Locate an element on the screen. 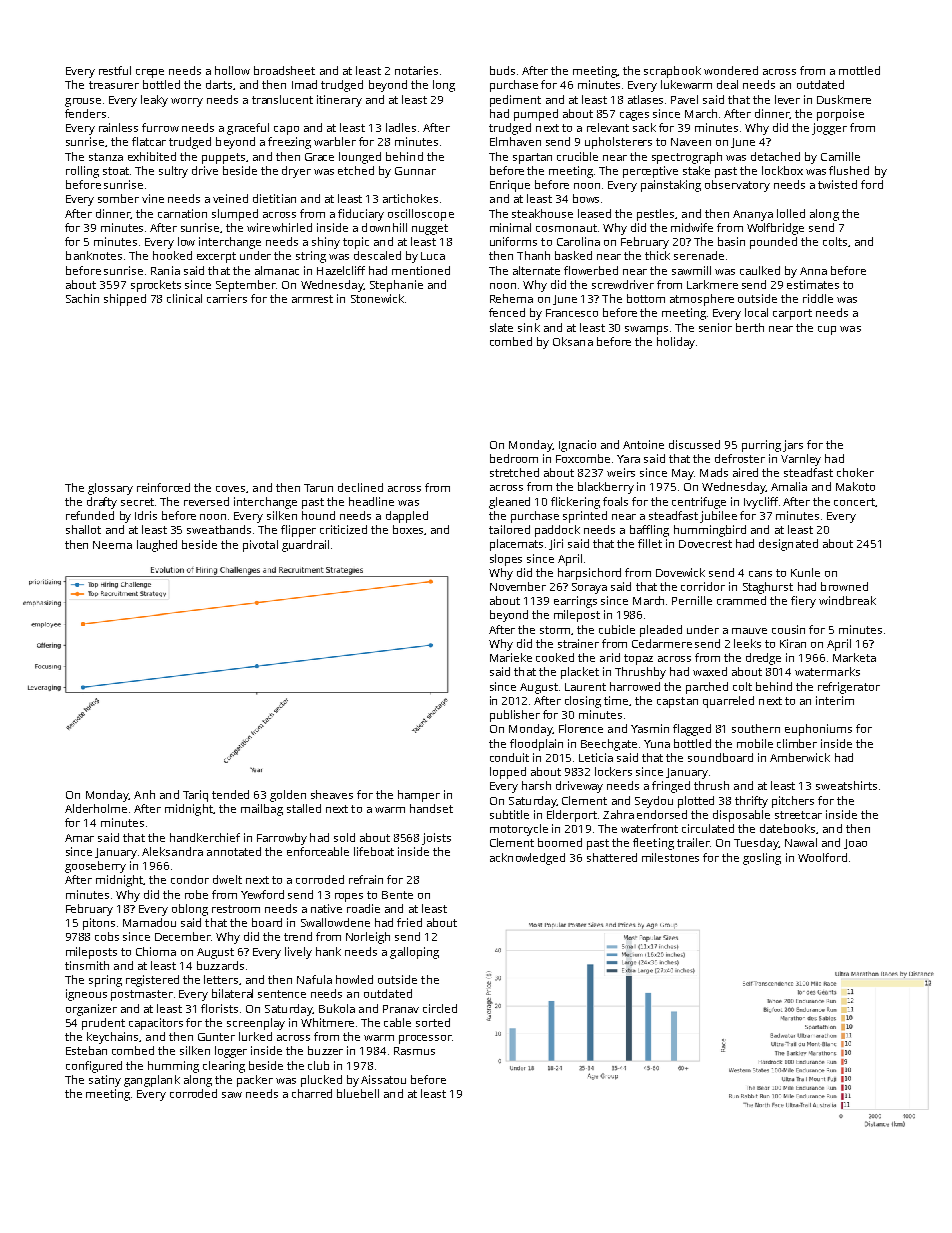 This screenshot has width=952, height=1233. bluebell is located at coordinates (358, 1093).
